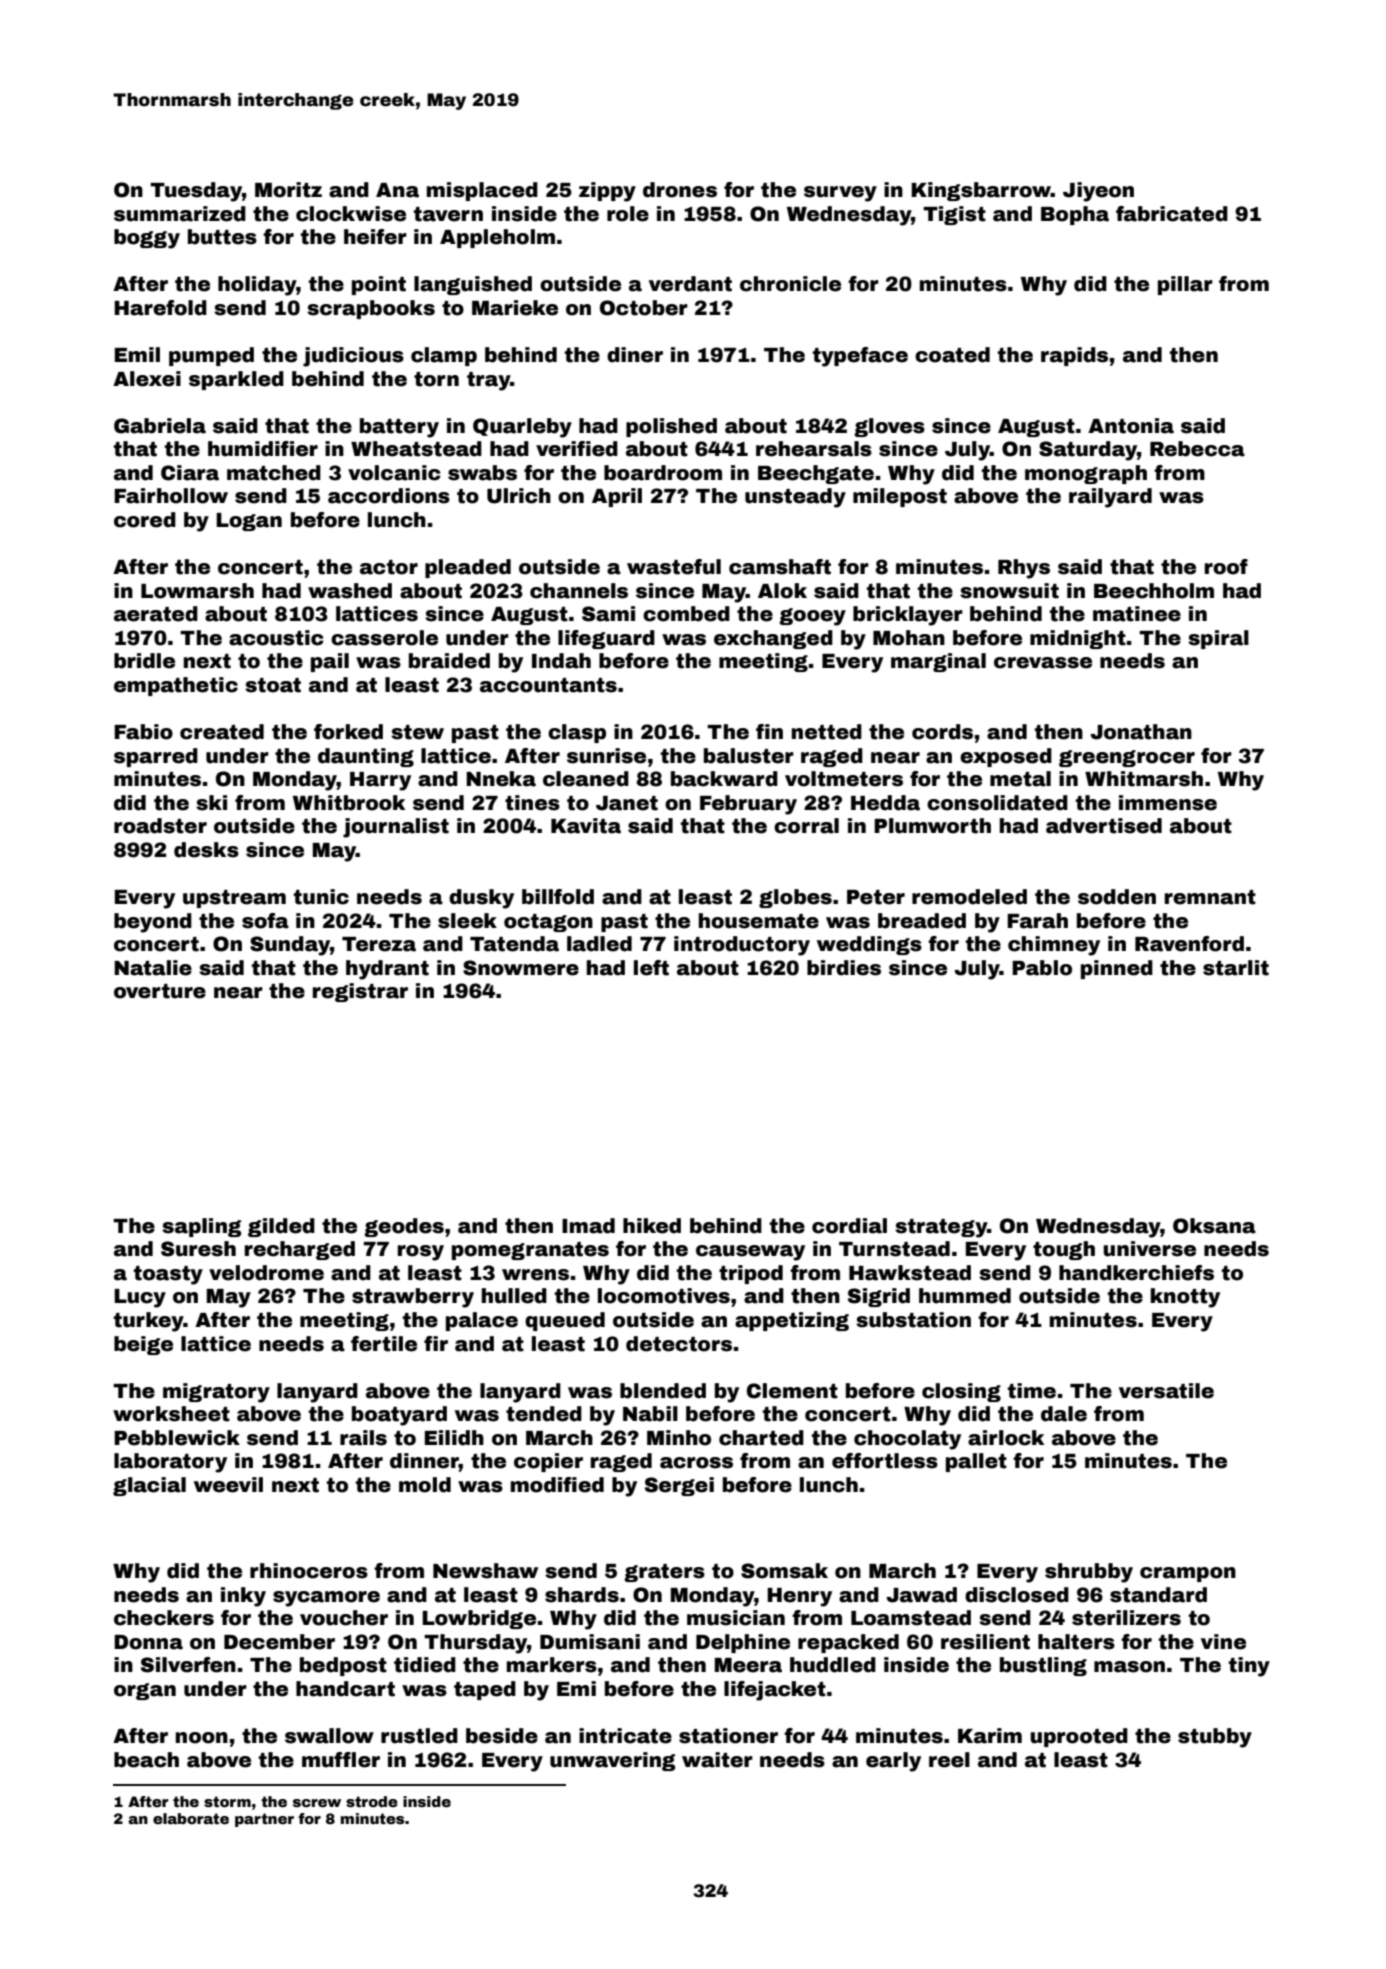 This image has height=1969, width=1386. Describe the element at coordinates (350, 591) in the image. I see `washed` at that location.
